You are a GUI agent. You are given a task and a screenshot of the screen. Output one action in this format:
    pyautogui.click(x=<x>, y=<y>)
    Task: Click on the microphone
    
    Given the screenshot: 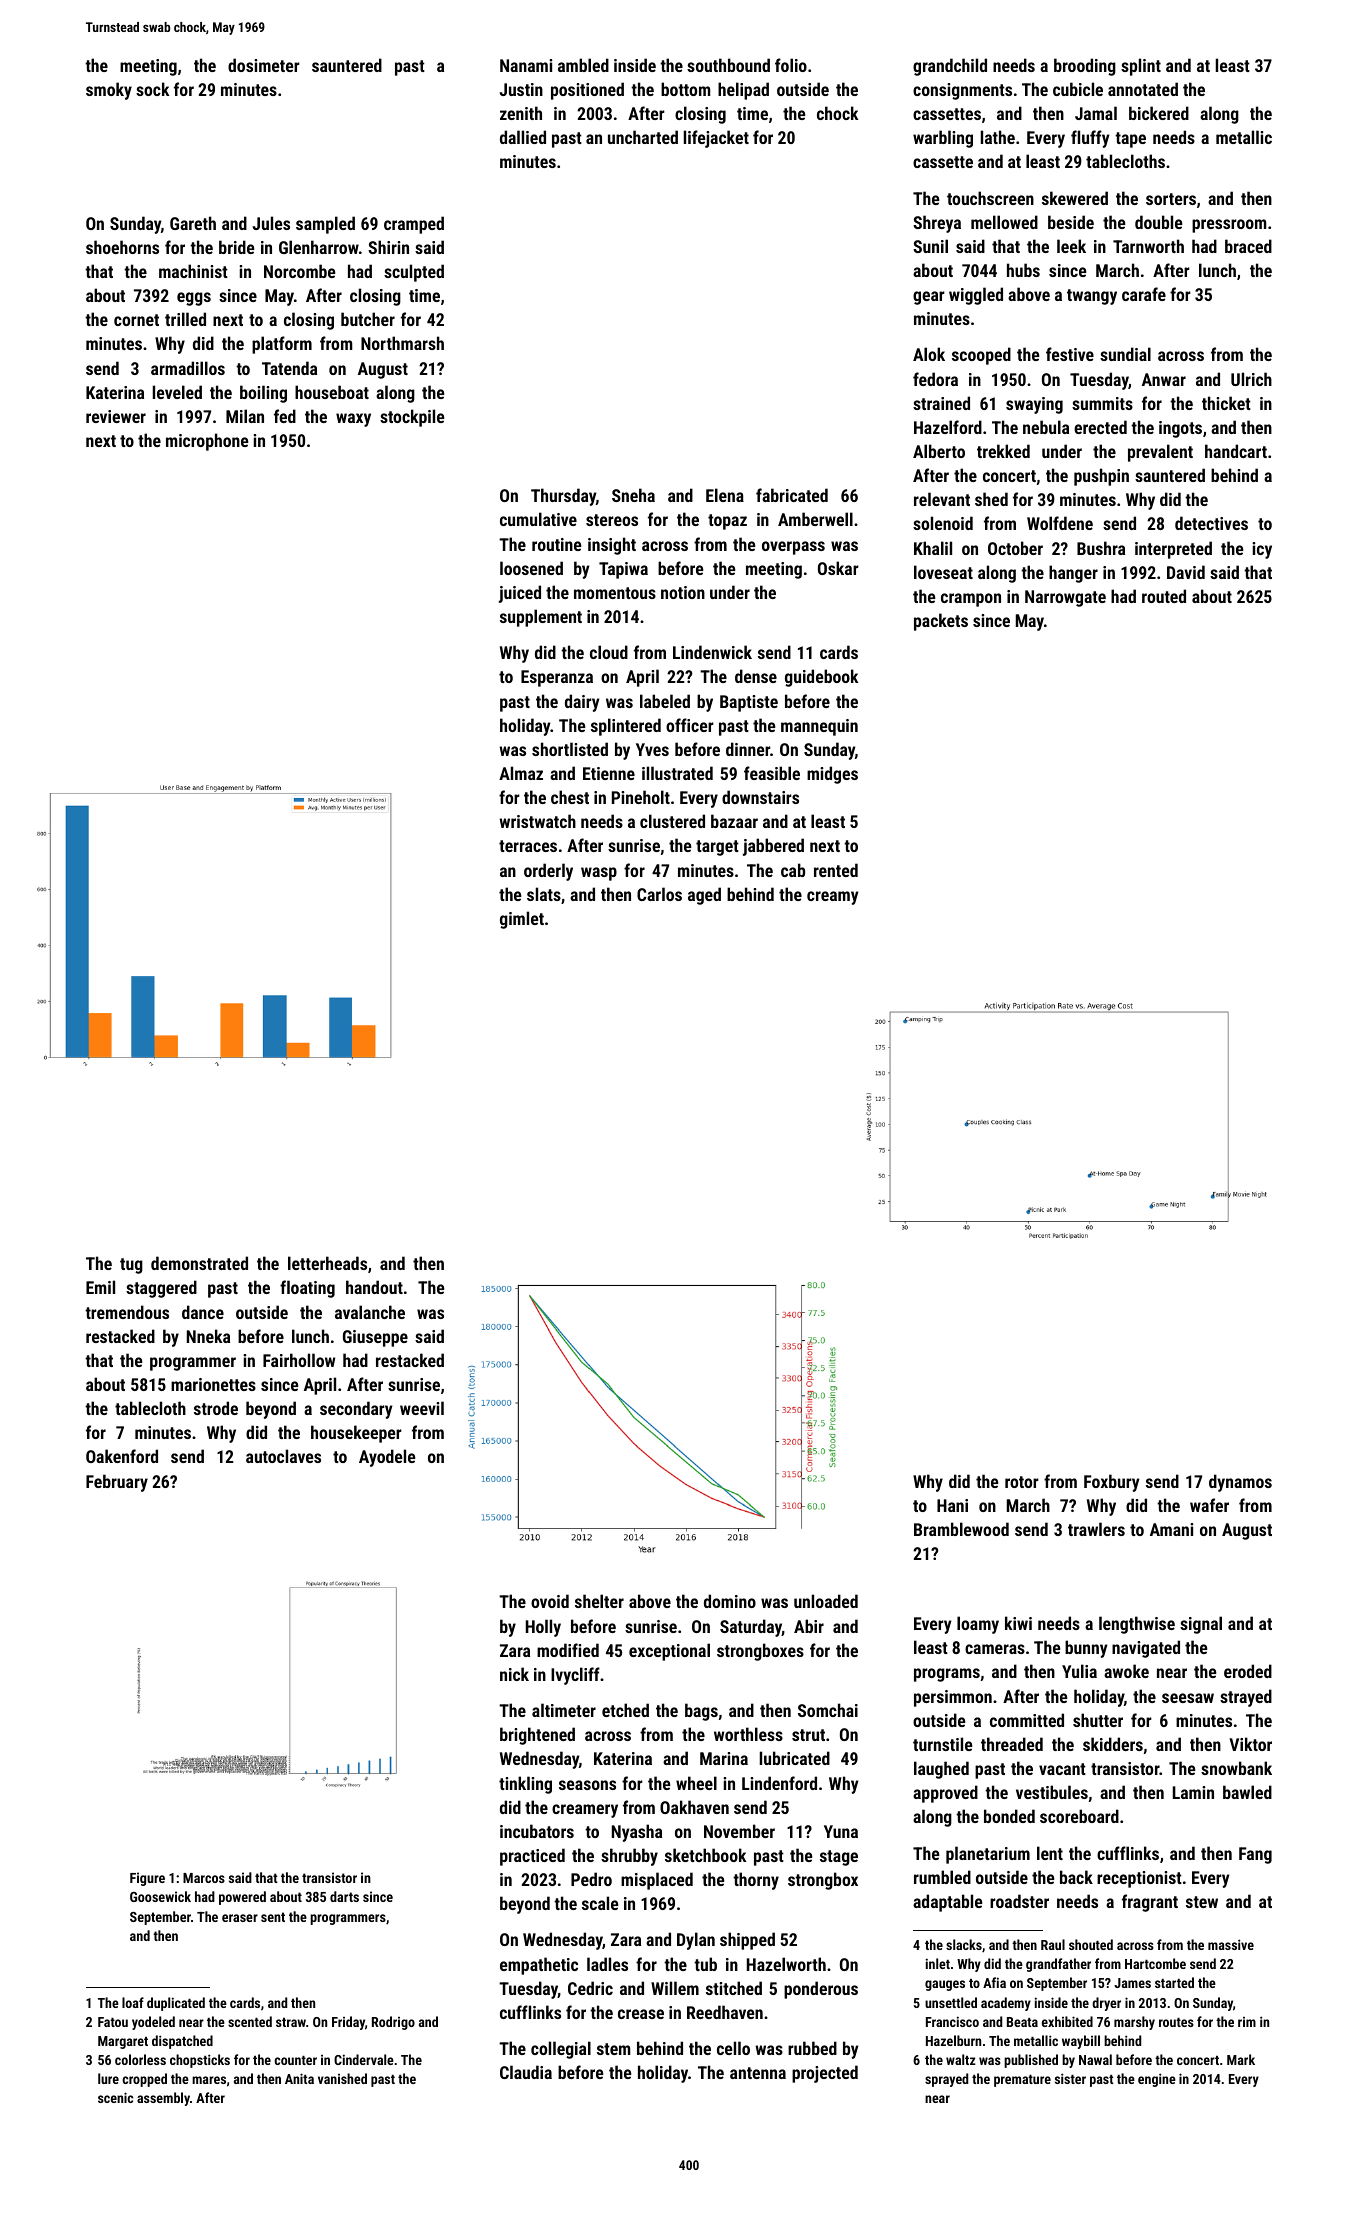 What is the action you would take?
    pyautogui.click(x=207, y=442)
